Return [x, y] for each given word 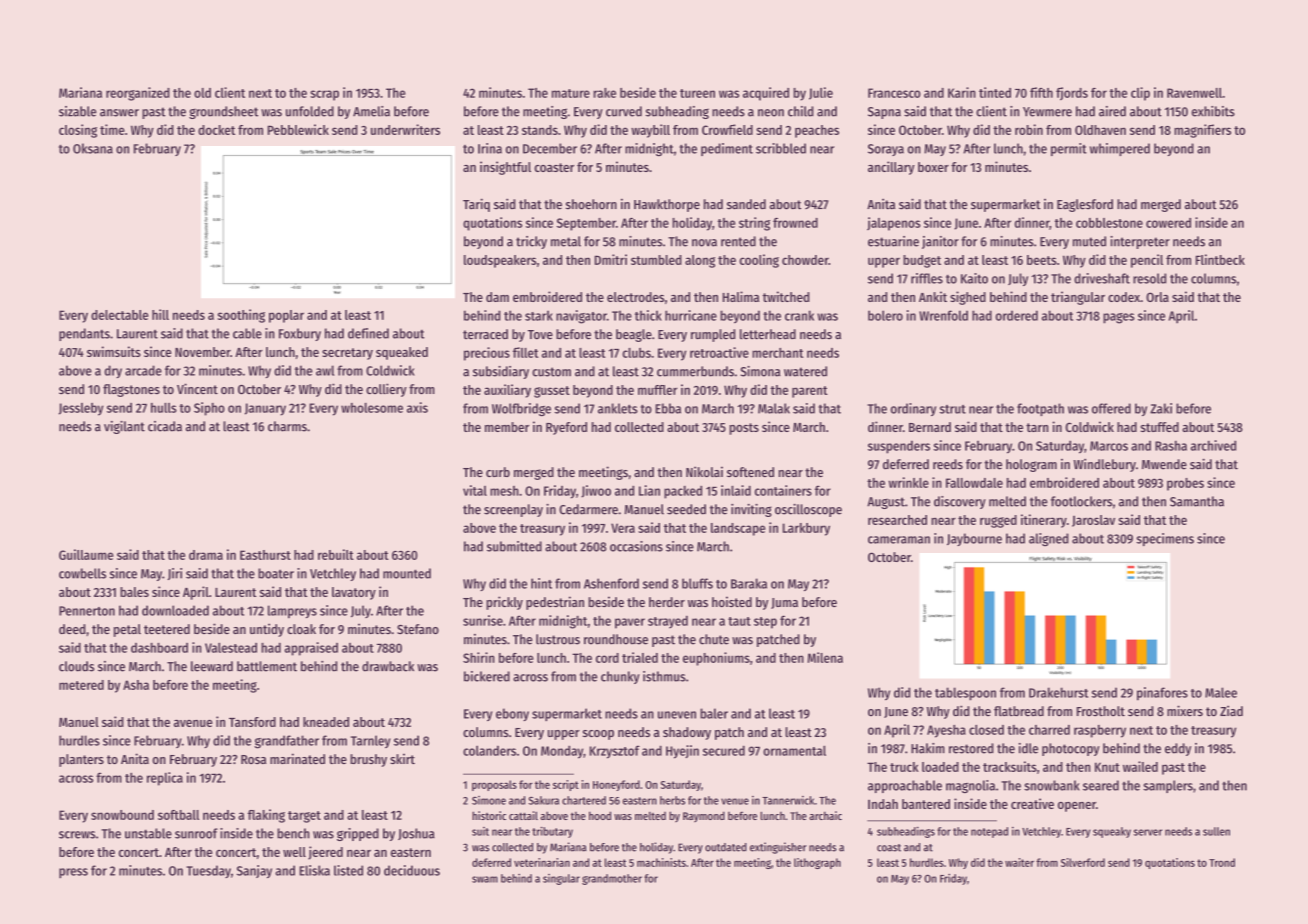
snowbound [122, 815]
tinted [995, 92]
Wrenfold [943, 315]
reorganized [138, 94]
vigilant [124, 427]
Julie [821, 93]
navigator [581, 317]
